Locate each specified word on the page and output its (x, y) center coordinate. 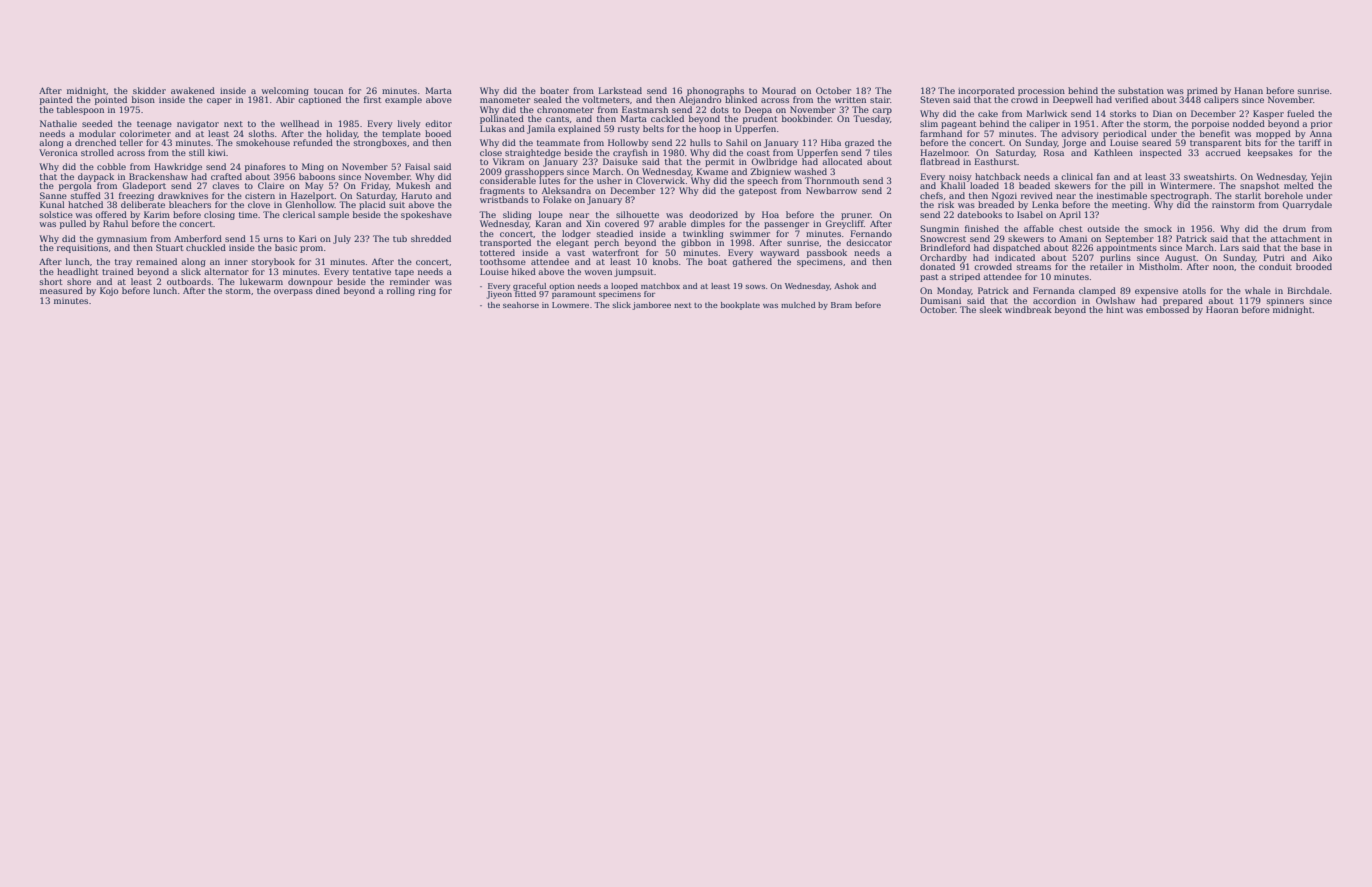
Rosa (1053, 152)
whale (1258, 290)
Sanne (53, 195)
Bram (841, 305)
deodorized (713, 214)
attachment (1295, 238)
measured (61, 290)
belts (653, 128)
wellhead (299, 123)
